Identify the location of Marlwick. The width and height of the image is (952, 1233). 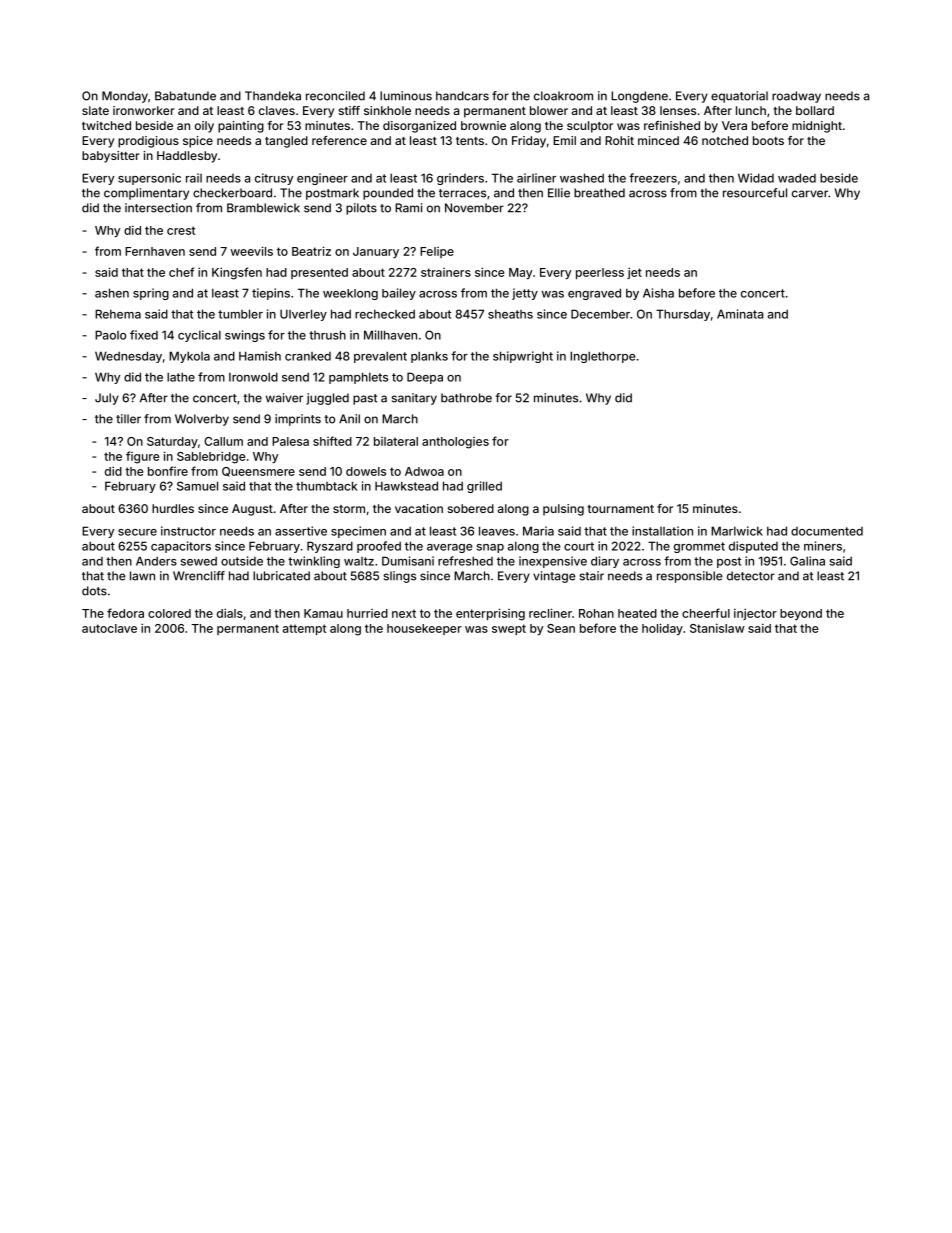
(737, 531).
